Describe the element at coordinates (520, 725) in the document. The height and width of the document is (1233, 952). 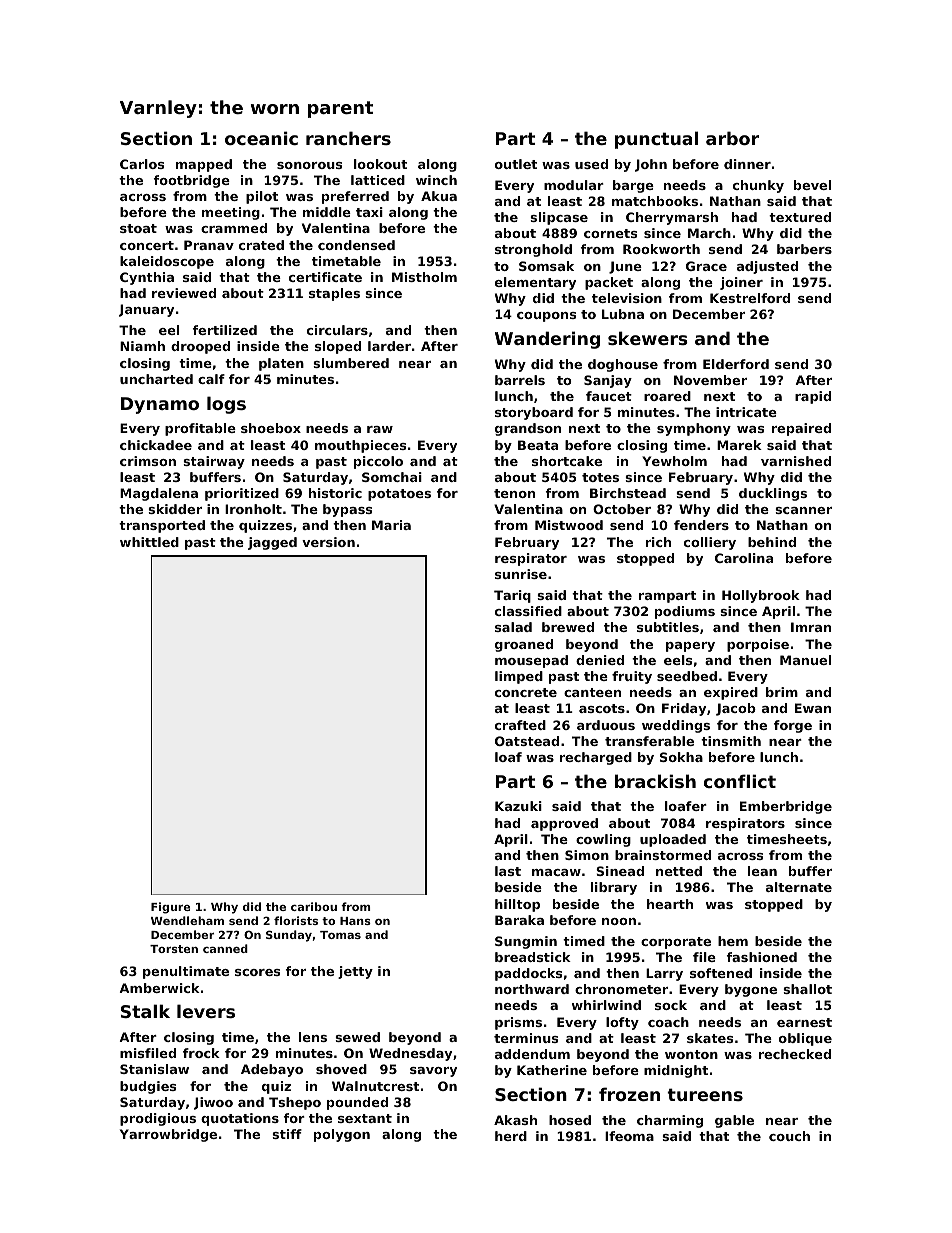
I see `crafted` at that location.
